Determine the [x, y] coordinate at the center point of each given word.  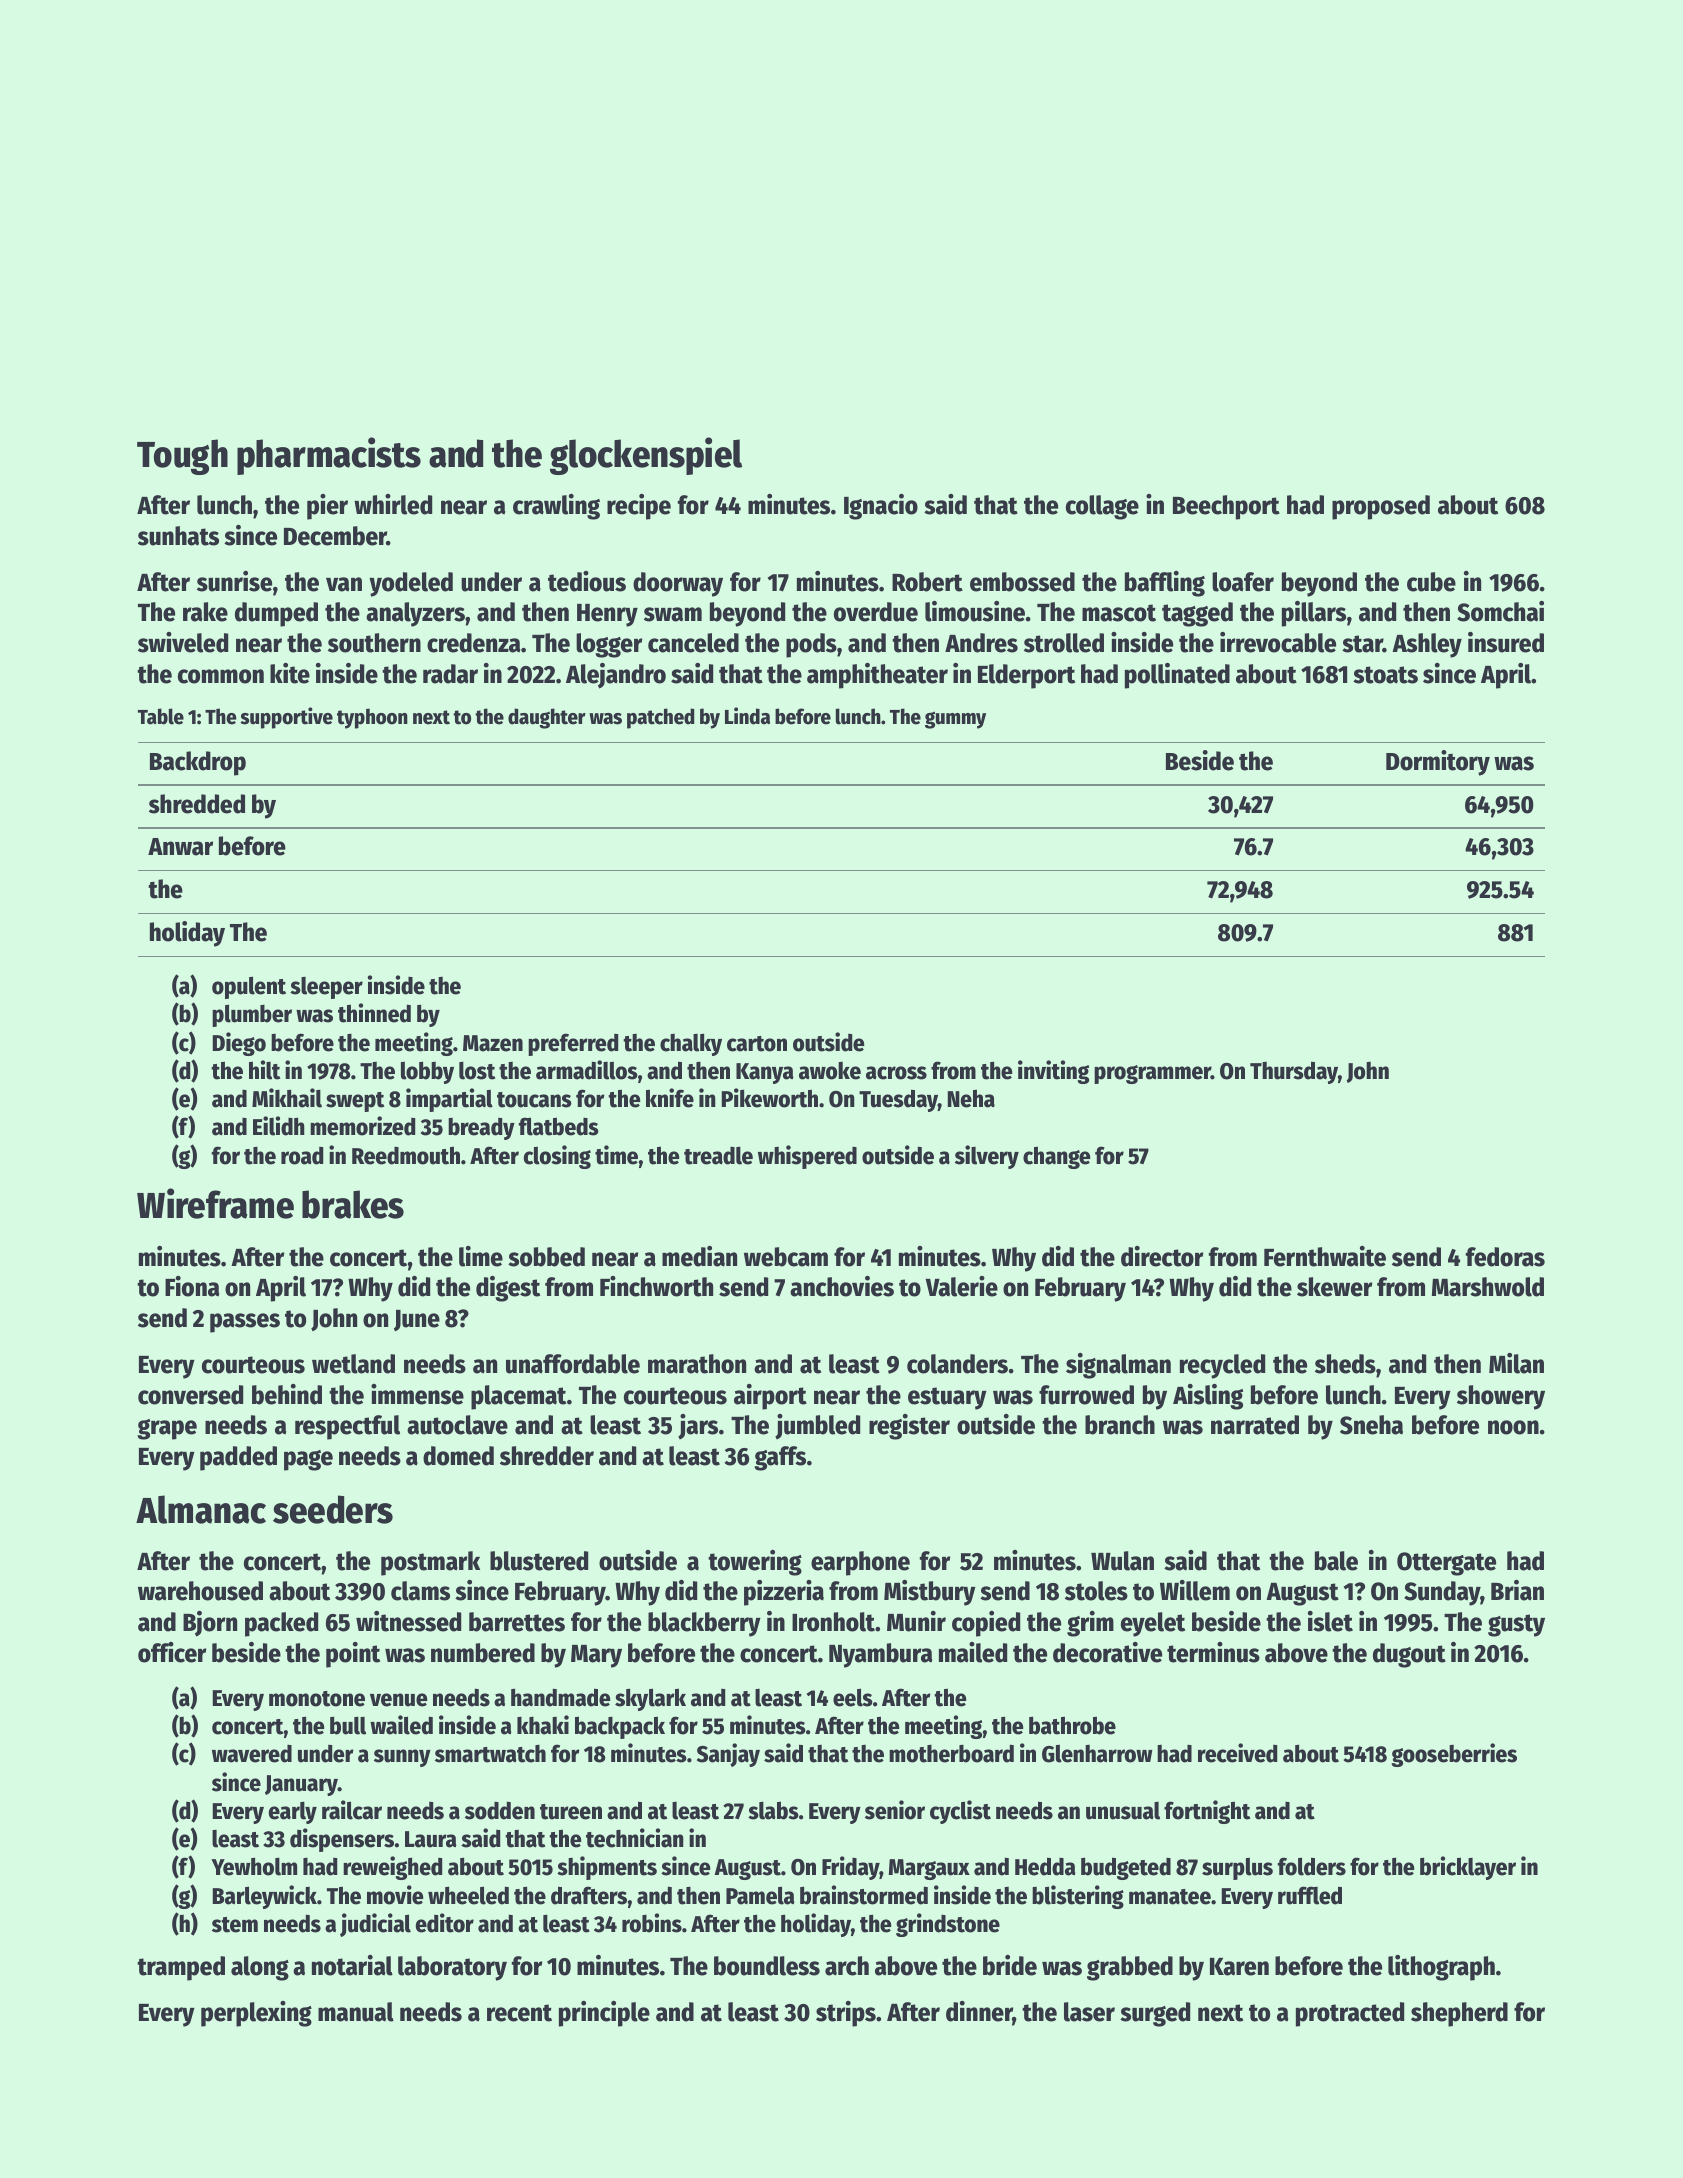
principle [604, 2014]
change [1056, 1157]
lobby [427, 1072]
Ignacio [881, 507]
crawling [556, 507]
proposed [1381, 507]
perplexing [256, 2014]
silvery [987, 1157]
